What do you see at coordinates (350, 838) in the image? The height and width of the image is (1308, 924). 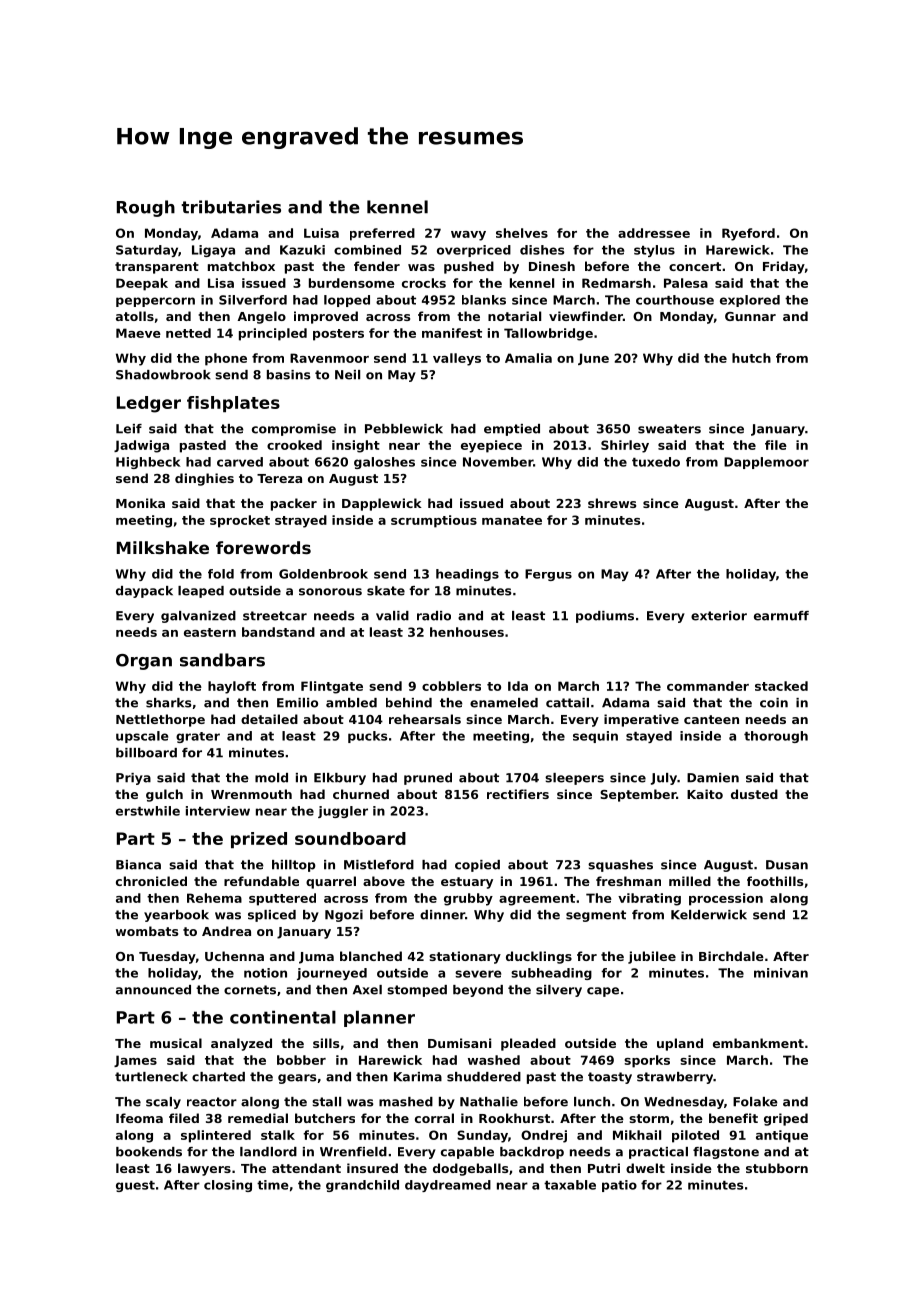 I see `soundboard` at bounding box center [350, 838].
